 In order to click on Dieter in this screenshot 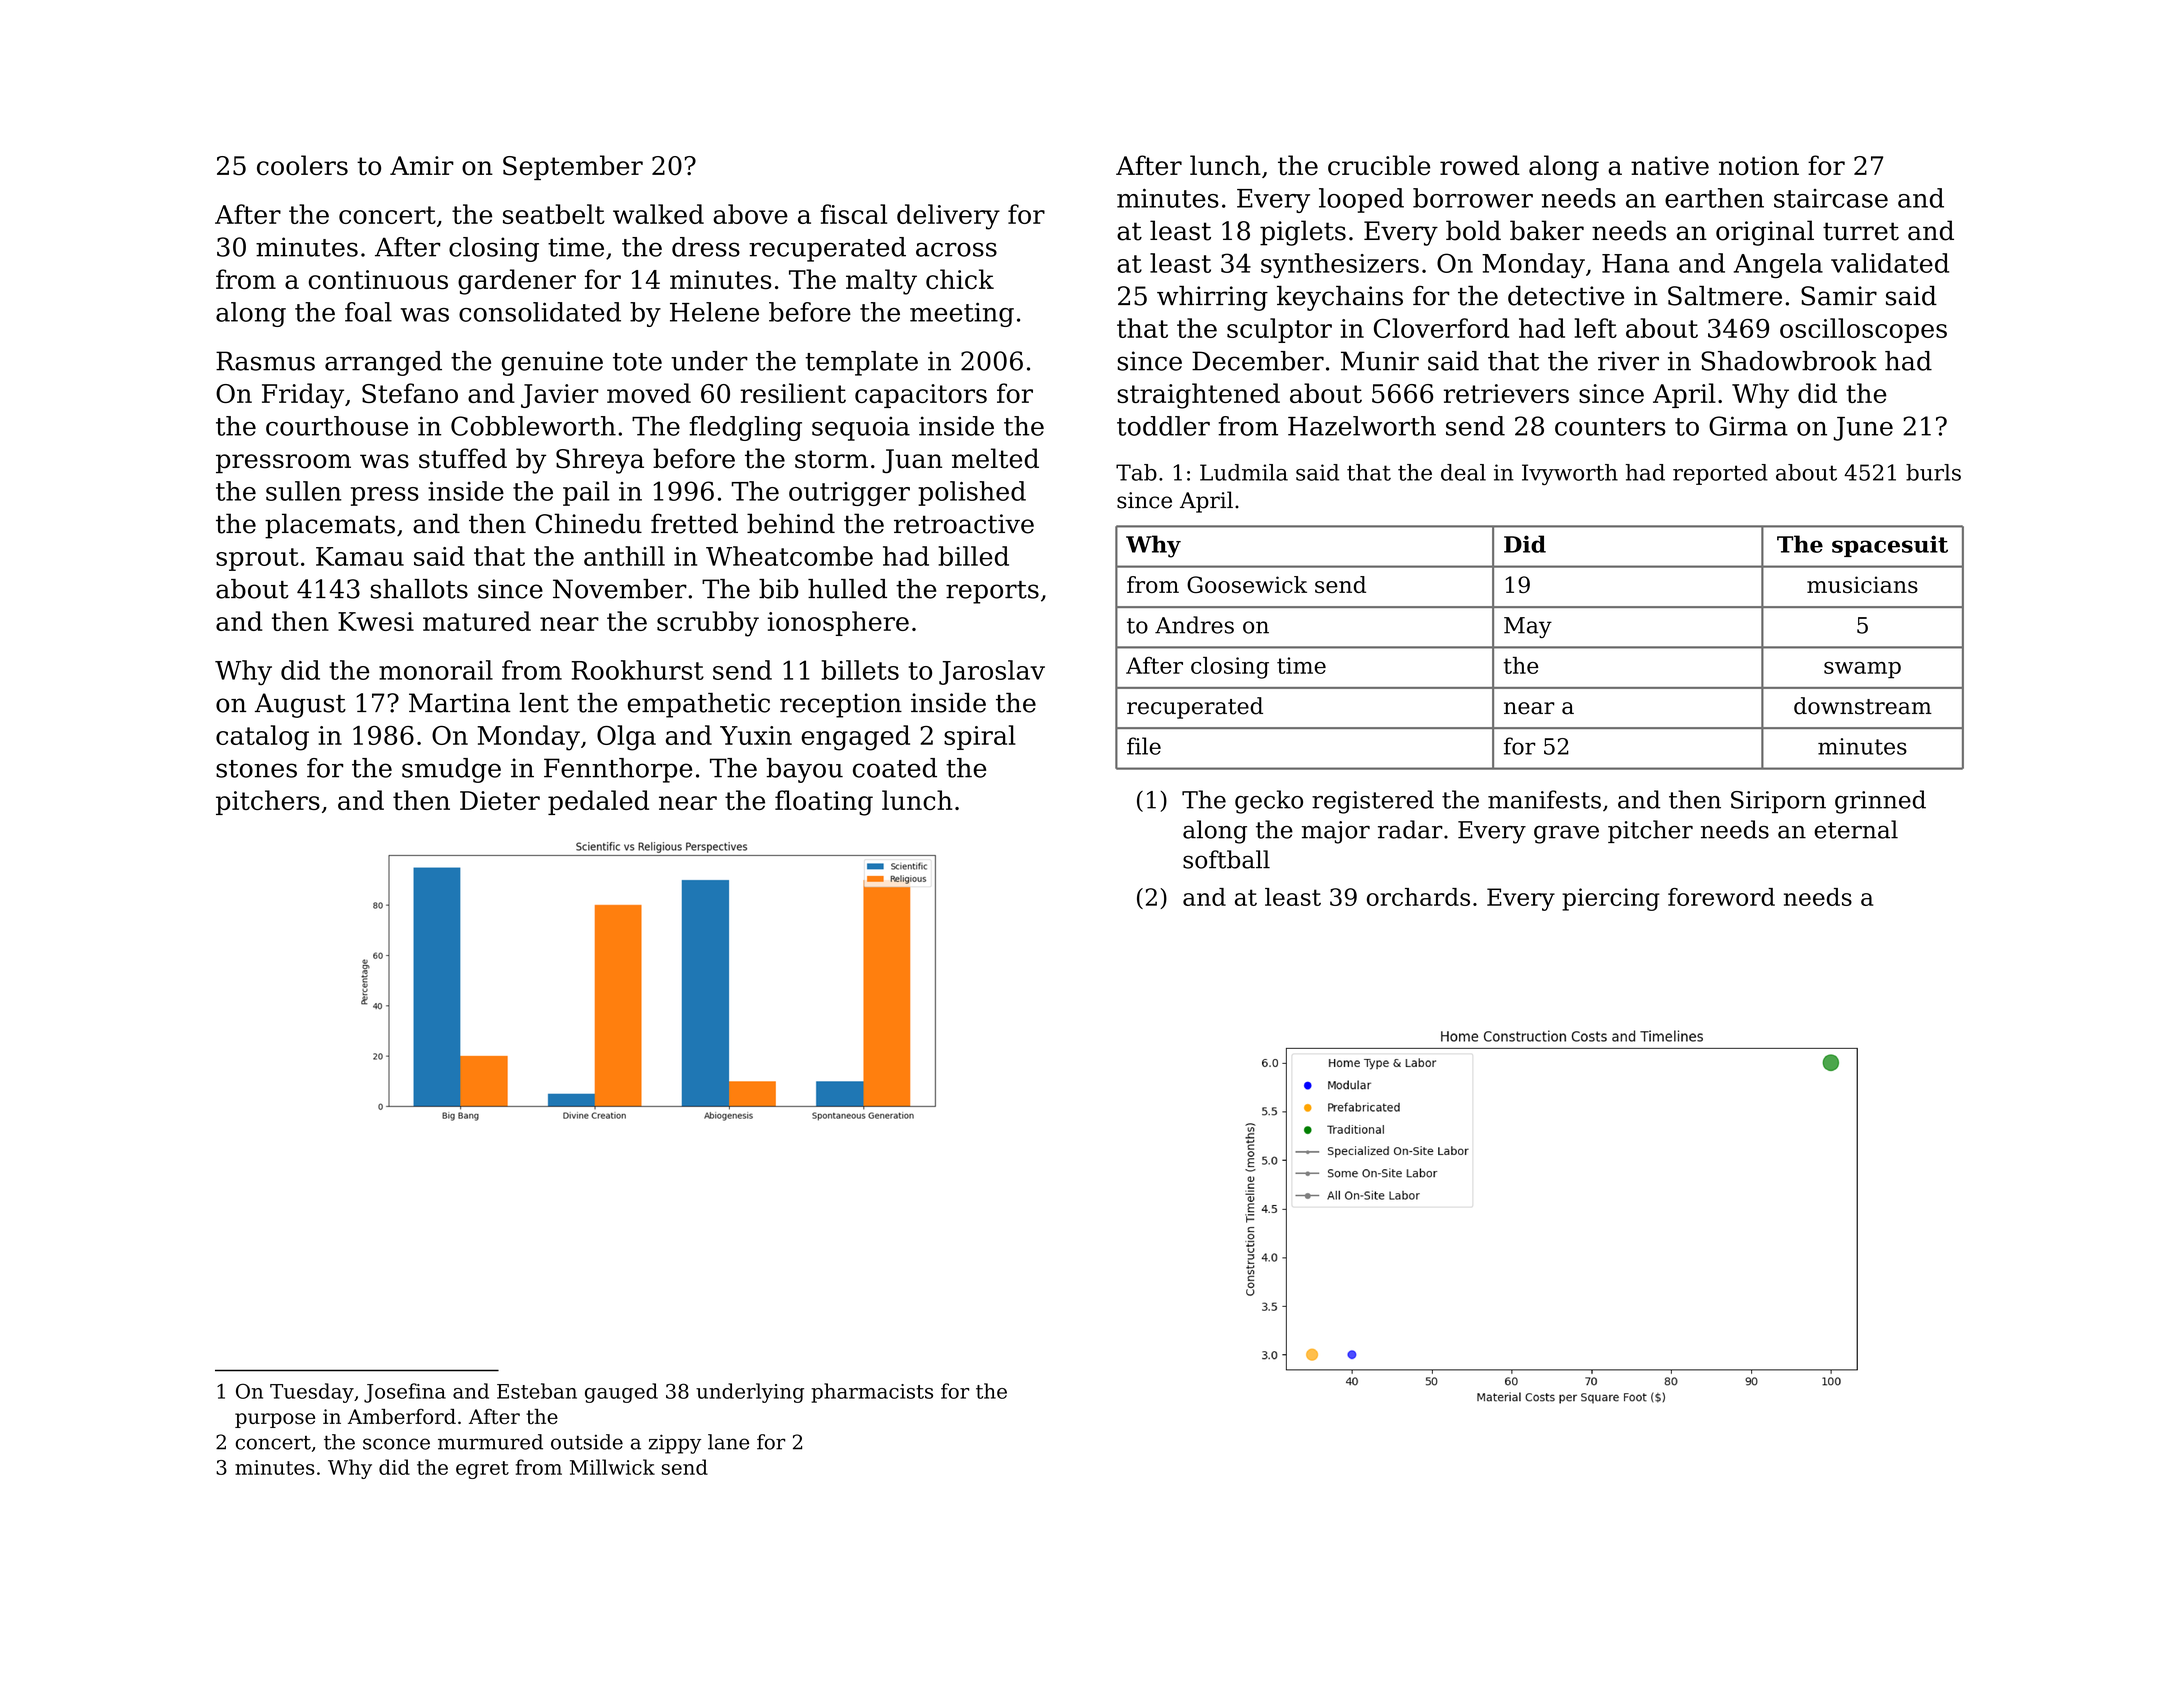, I will do `click(500, 800)`.
